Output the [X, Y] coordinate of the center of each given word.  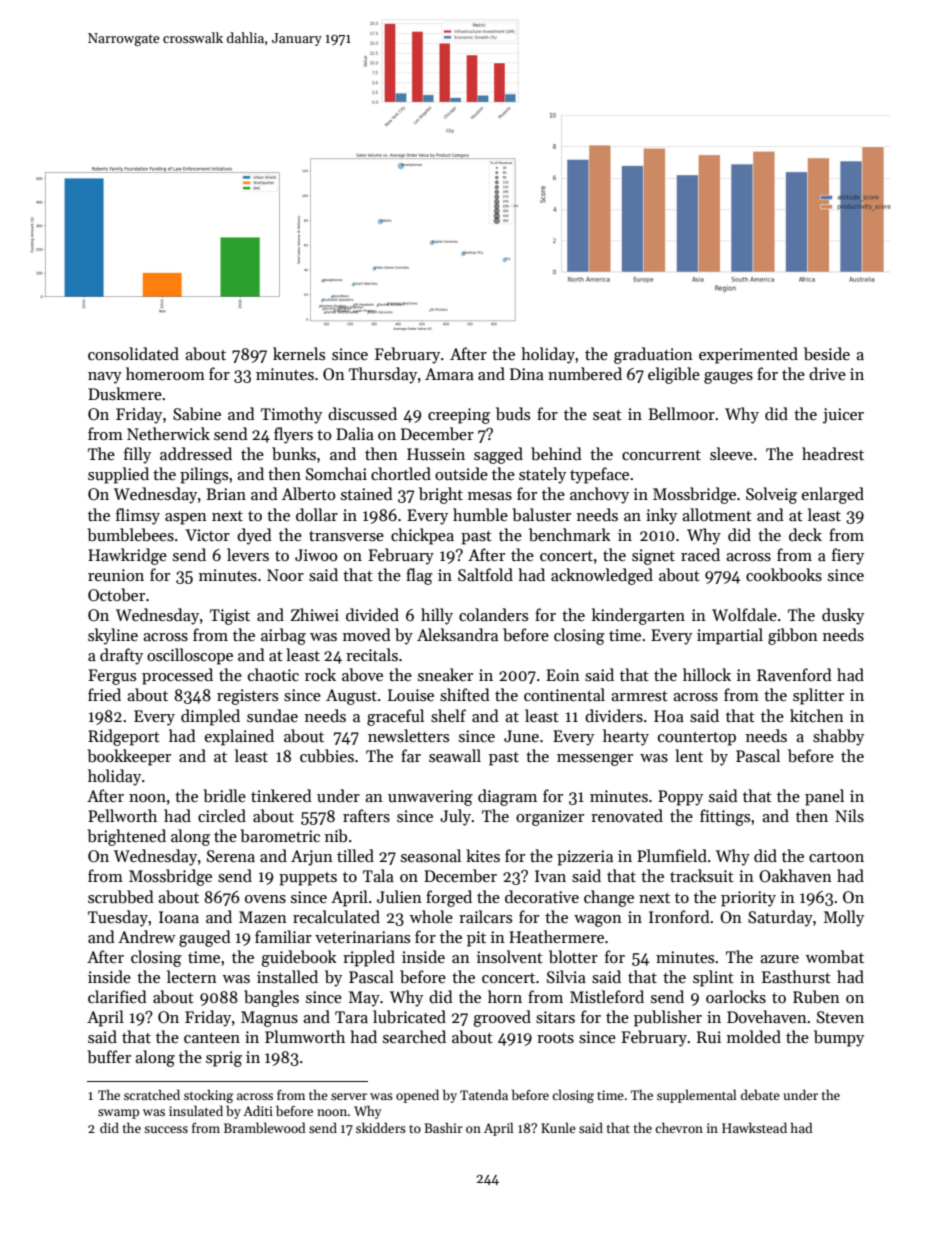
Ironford [679, 916]
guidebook [299, 958]
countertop [697, 739]
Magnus [269, 1019]
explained [239, 737]
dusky [843, 616]
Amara [449, 374]
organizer [550, 818]
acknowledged [602, 576]
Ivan [550, 876]
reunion [116, 575]
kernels [299, 353]
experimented [748, 355]
